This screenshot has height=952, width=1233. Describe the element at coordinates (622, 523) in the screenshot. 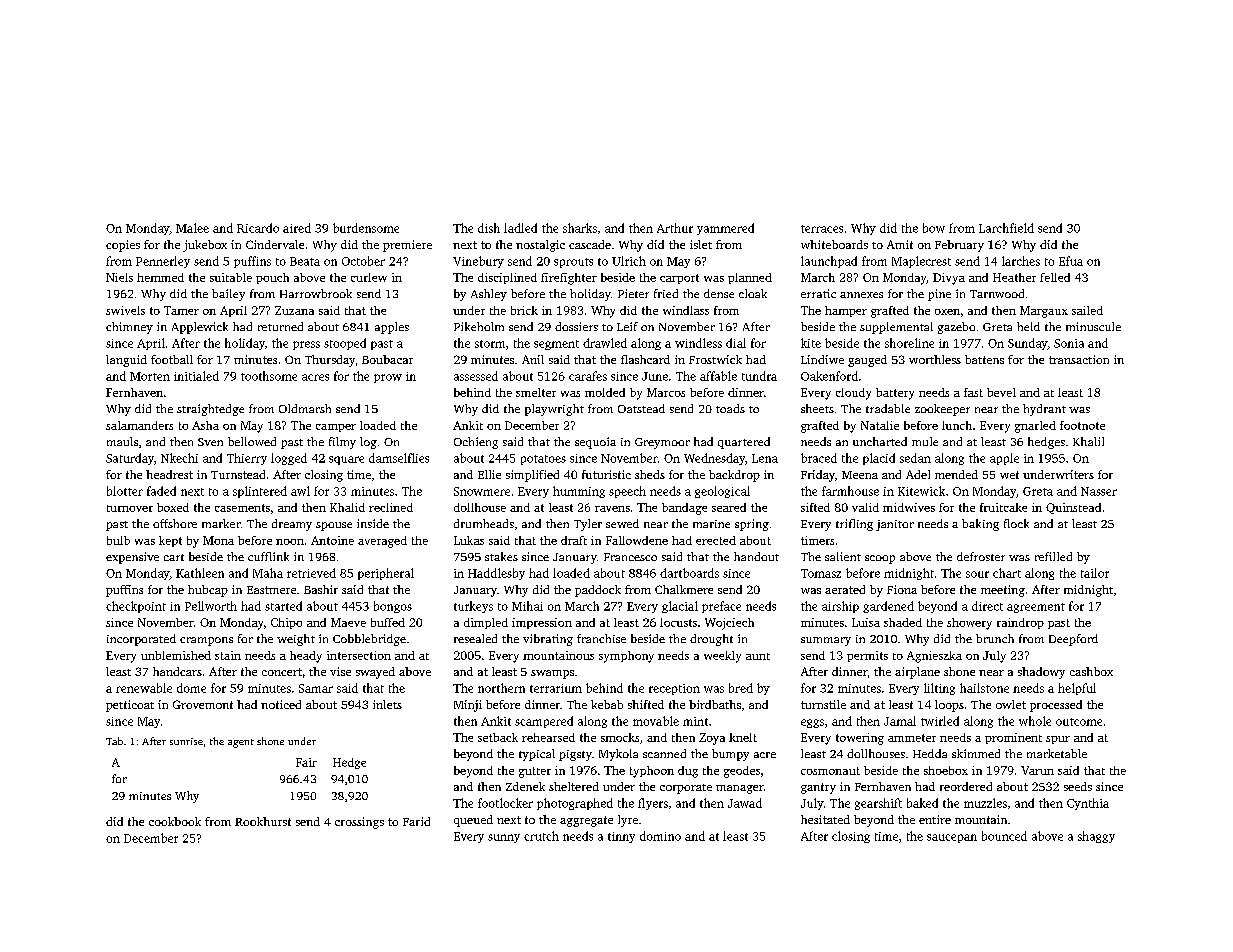

I see `sewed` at that location.
